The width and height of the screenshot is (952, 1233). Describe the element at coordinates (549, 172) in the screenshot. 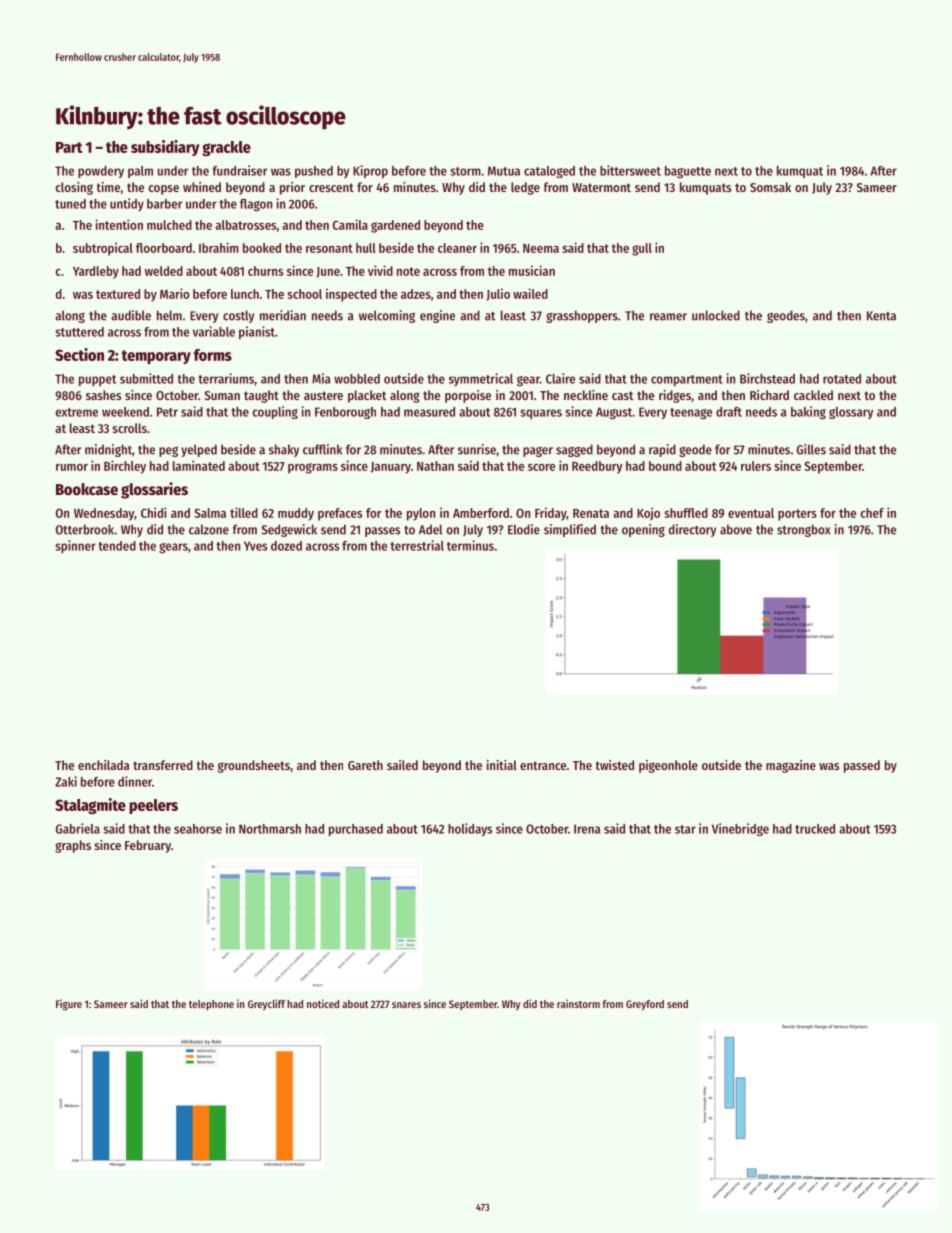

I see `cataloged` at that location.
